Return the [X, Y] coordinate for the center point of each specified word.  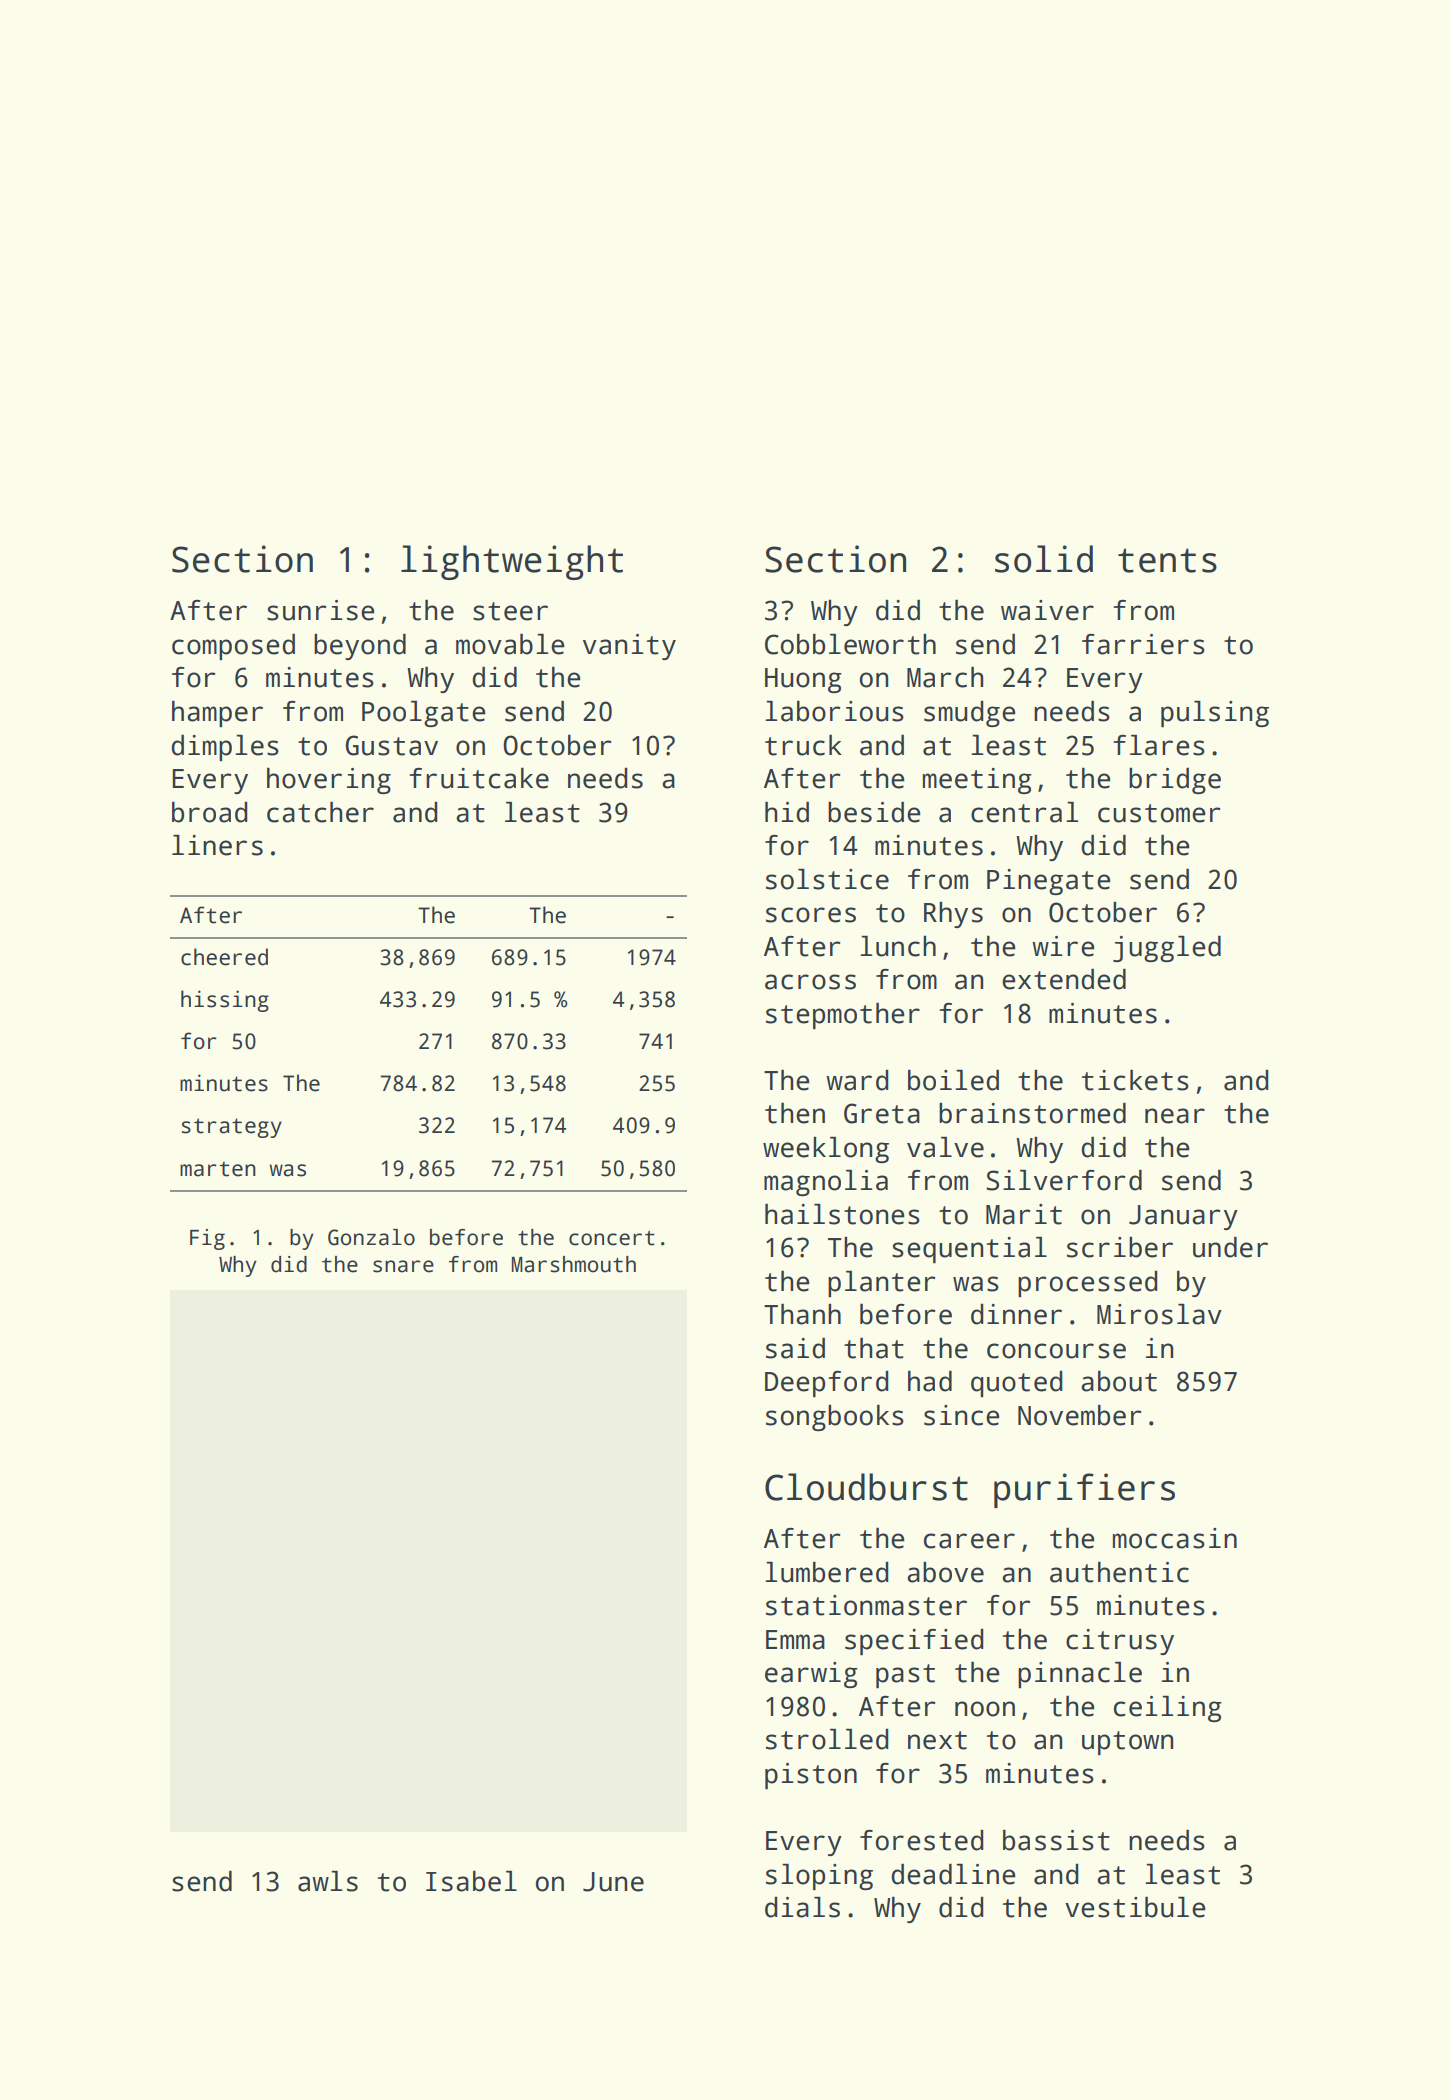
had [930, 1381]
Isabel [471, 1881]
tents [1167, 560]
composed [233, 647]
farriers [1143, 644]
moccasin [1175, 1538]
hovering [329, 781]
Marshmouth [574, 1264]
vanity [629, 647]
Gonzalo [371, 1237]
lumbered [827, 1572]
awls [328, 1881]
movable [510, 644]
